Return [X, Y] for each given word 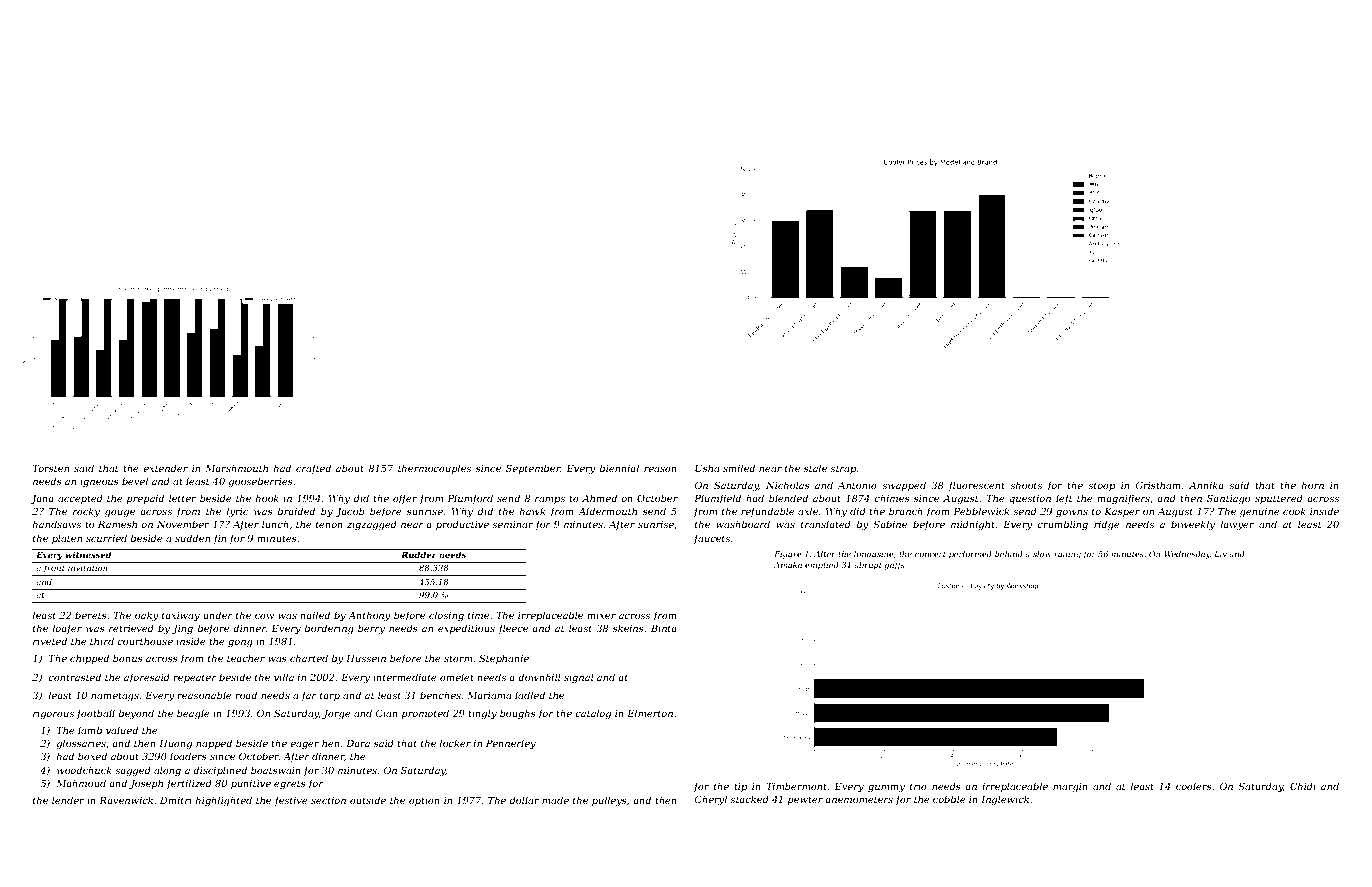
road [246, 695]
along [167, 771]
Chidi [1303, 786]
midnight [973, 525]
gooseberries [260, 482]
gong [240, 643]
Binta [664, 628]
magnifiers [1123, 499]
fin [219, 539]
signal [579, 678]
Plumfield [717, 499]
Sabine [890, 524]
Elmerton [650, 713]
